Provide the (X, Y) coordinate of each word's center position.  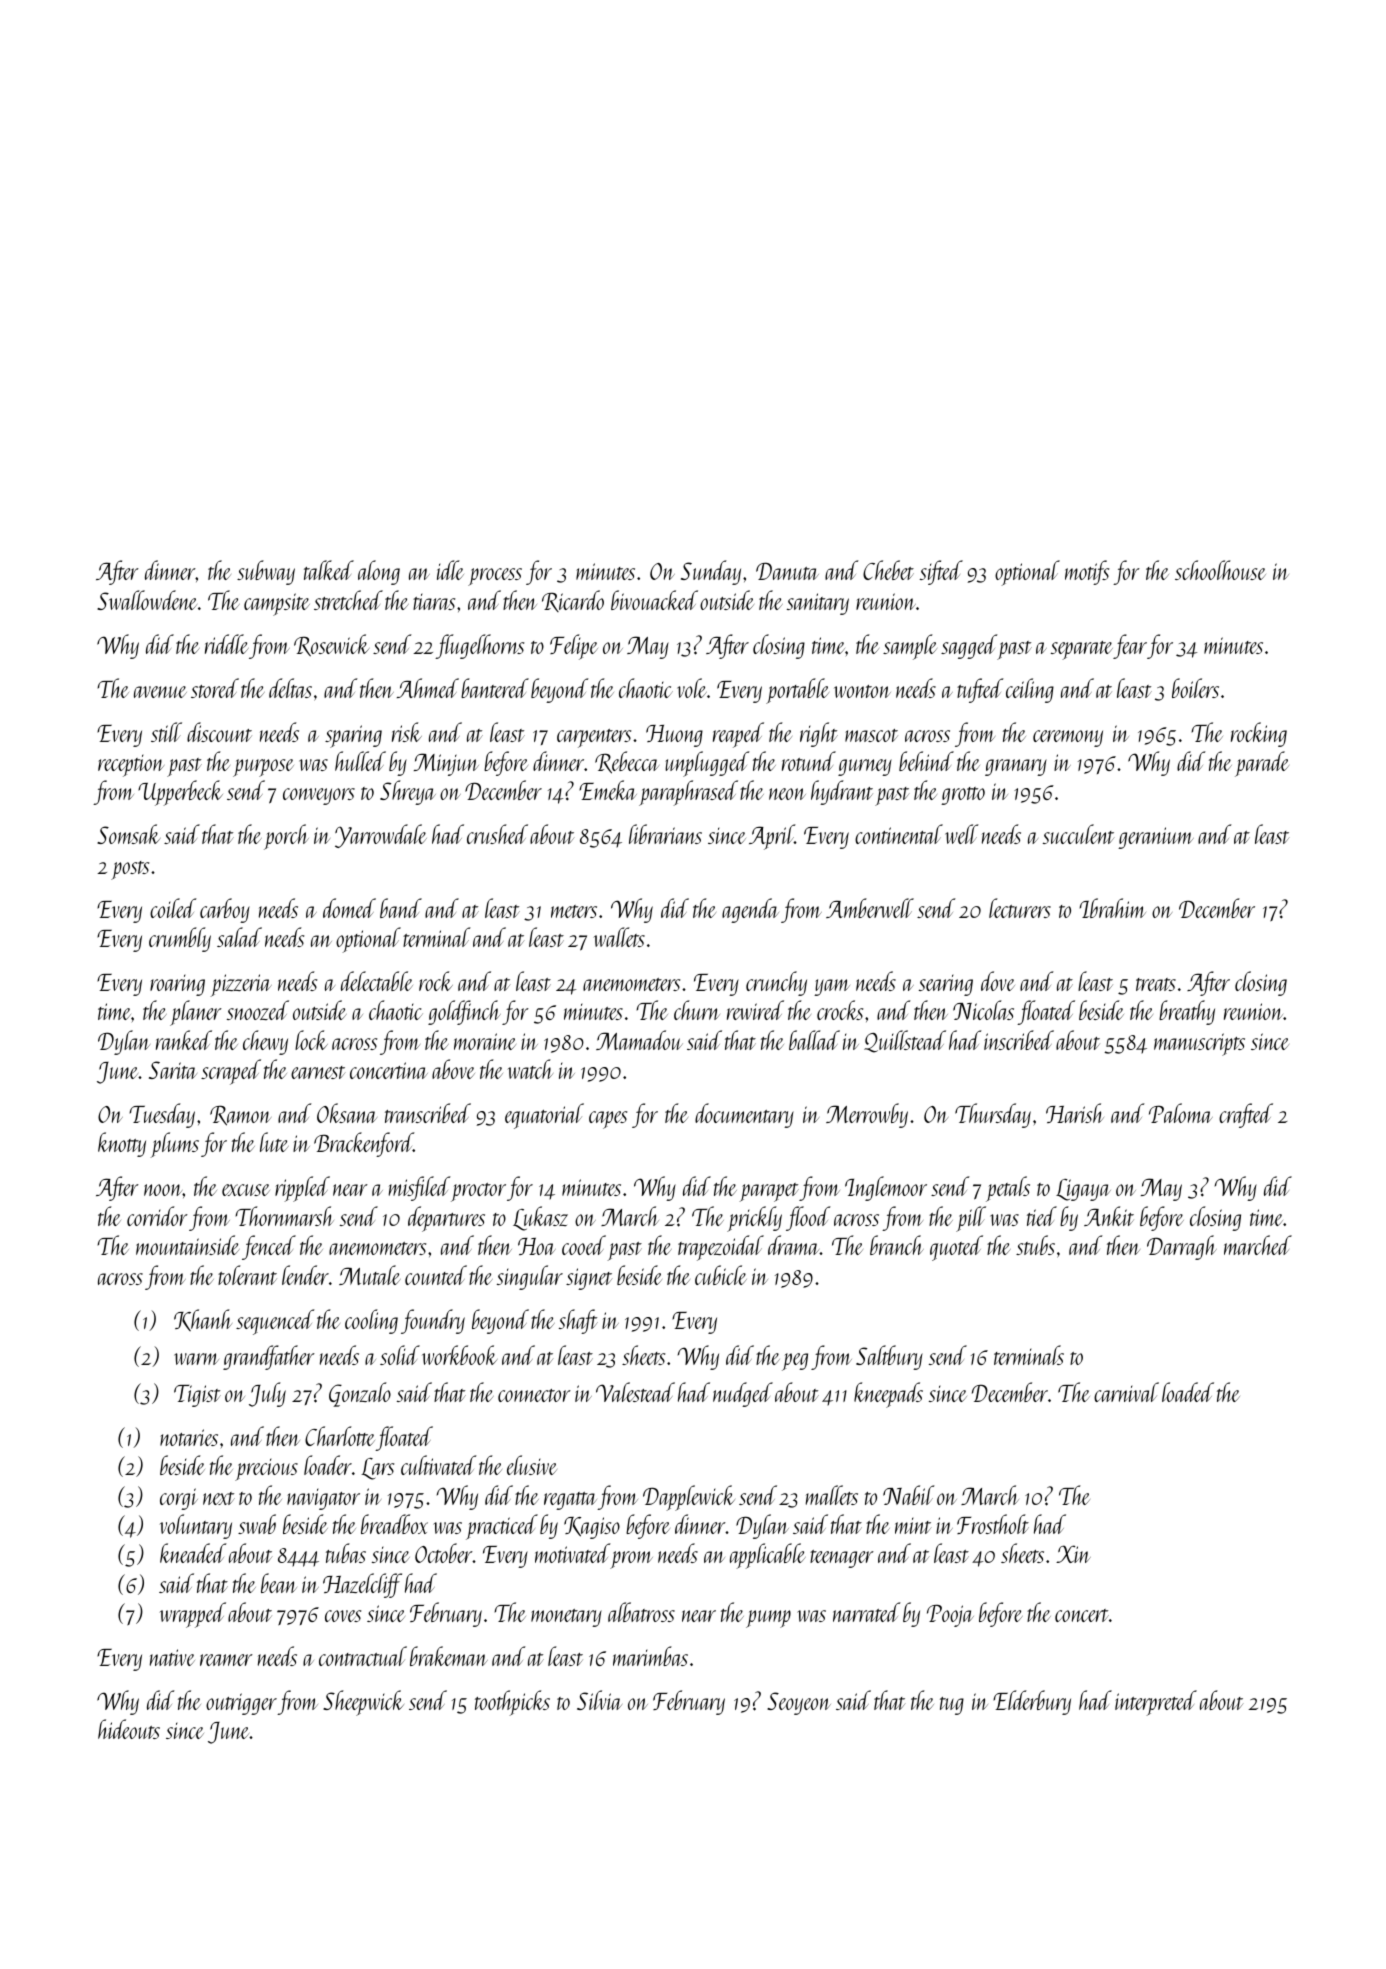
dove (998, 981)
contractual (363, 1656)
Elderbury (1032, 1702)
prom (631, 1560)
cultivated (438, 1465)
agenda (750, 910)
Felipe (574, 647)
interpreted (1156, 1703)
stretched (348, 600)
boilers (1195, 688)
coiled (173, 908)
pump (768, 1619)
